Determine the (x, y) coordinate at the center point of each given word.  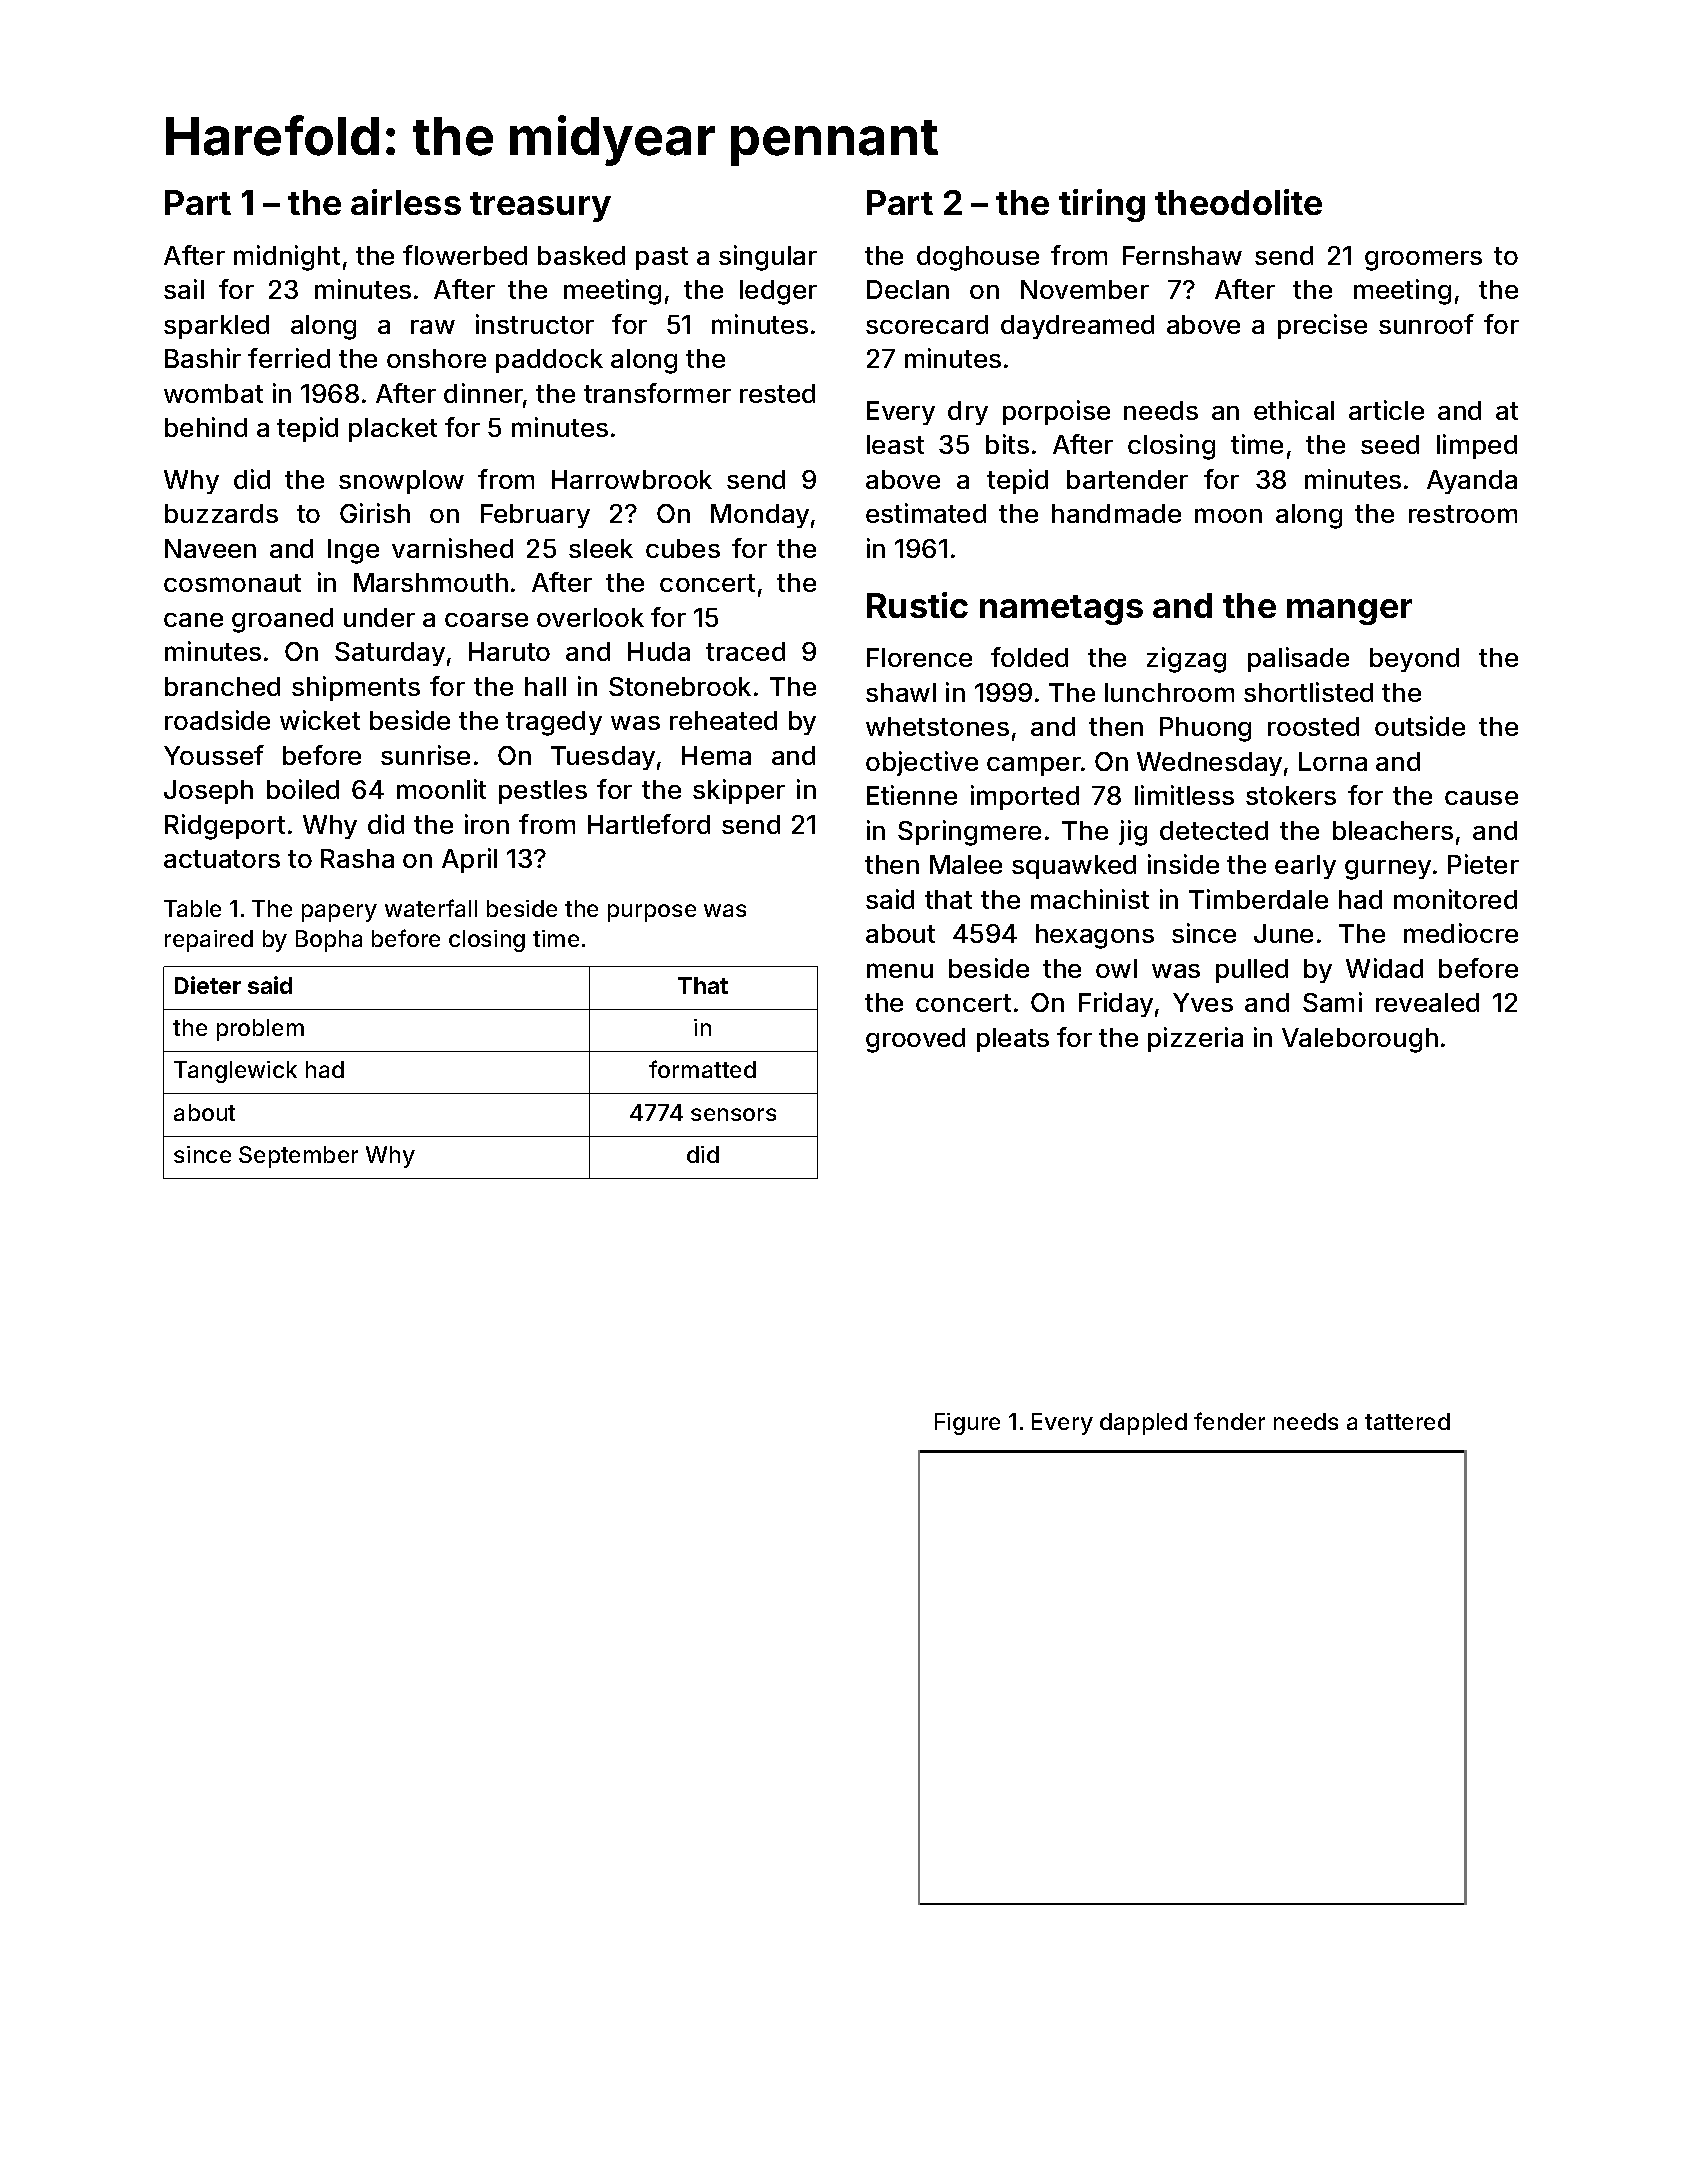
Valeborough (1360, 1040)
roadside (217, 720)
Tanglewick (235, 1072)
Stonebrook (680, 686)
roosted (1313, 726)
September (298, 1157)
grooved (915, 1040)
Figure (967, 1424)
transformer (657, 393)
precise (1322, 326)
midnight (287, 258)
